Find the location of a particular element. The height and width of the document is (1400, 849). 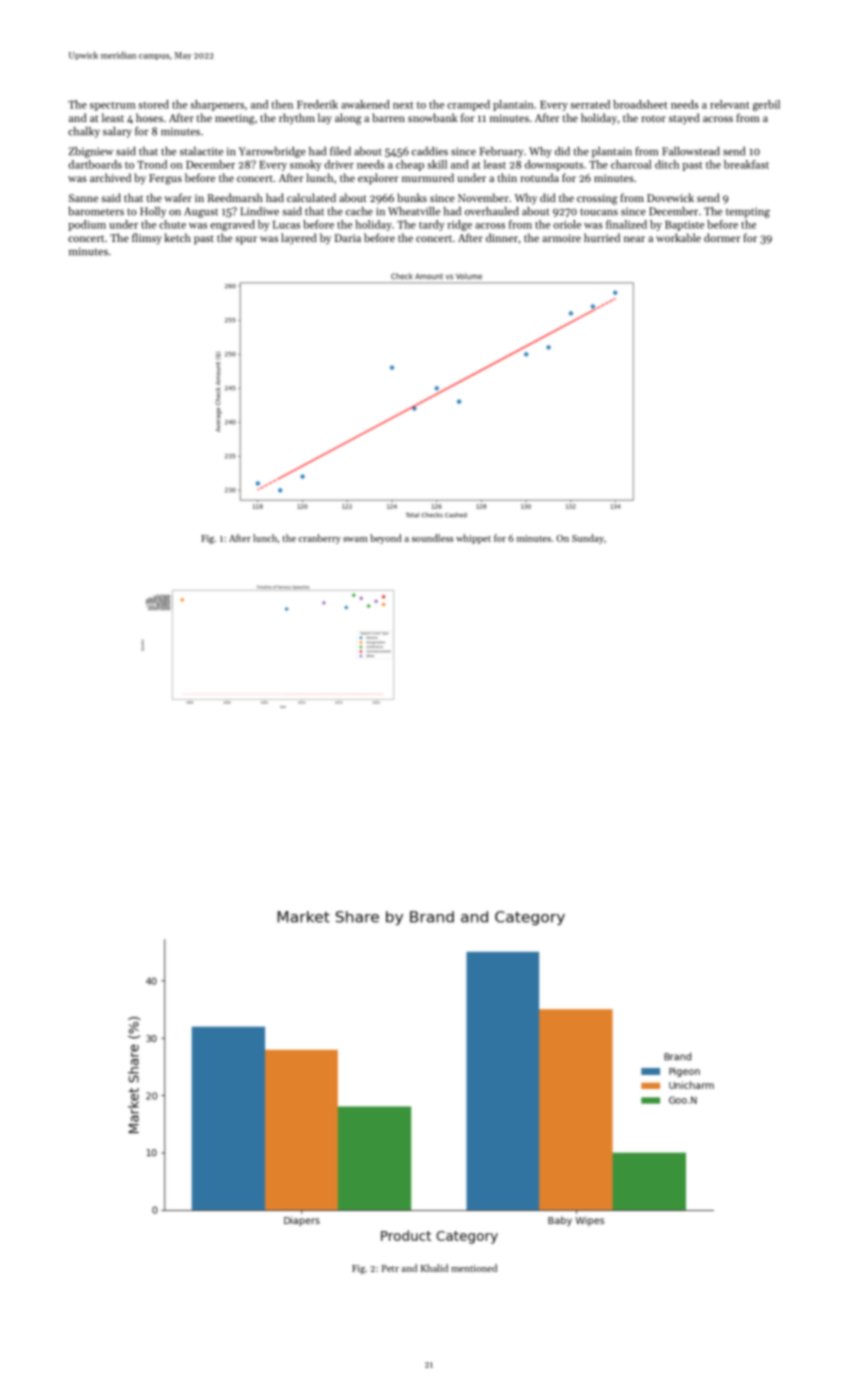

cranberry is located at coordinates (320, 539).
